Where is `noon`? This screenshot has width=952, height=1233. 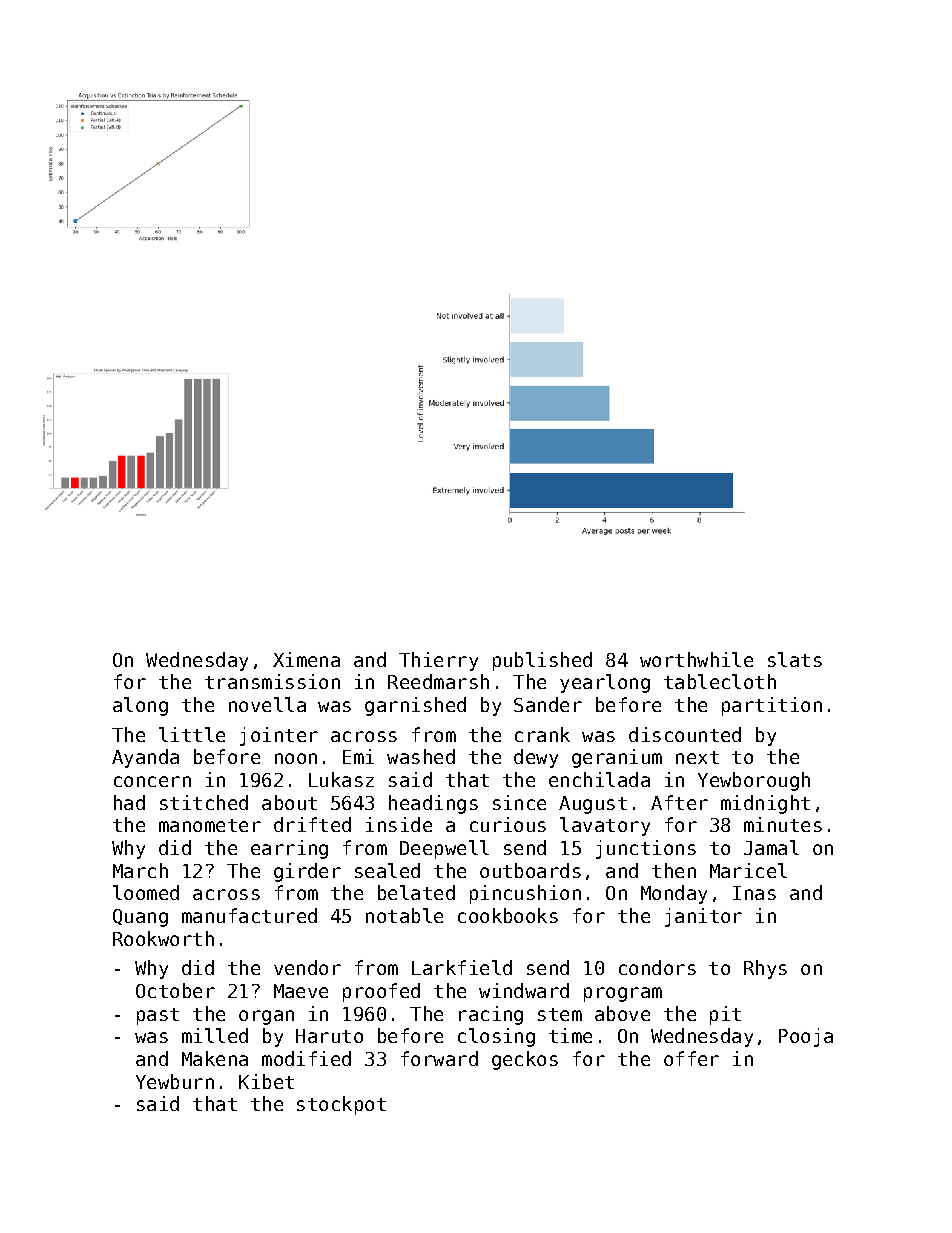 noon is located at coordinates (296, 758).
